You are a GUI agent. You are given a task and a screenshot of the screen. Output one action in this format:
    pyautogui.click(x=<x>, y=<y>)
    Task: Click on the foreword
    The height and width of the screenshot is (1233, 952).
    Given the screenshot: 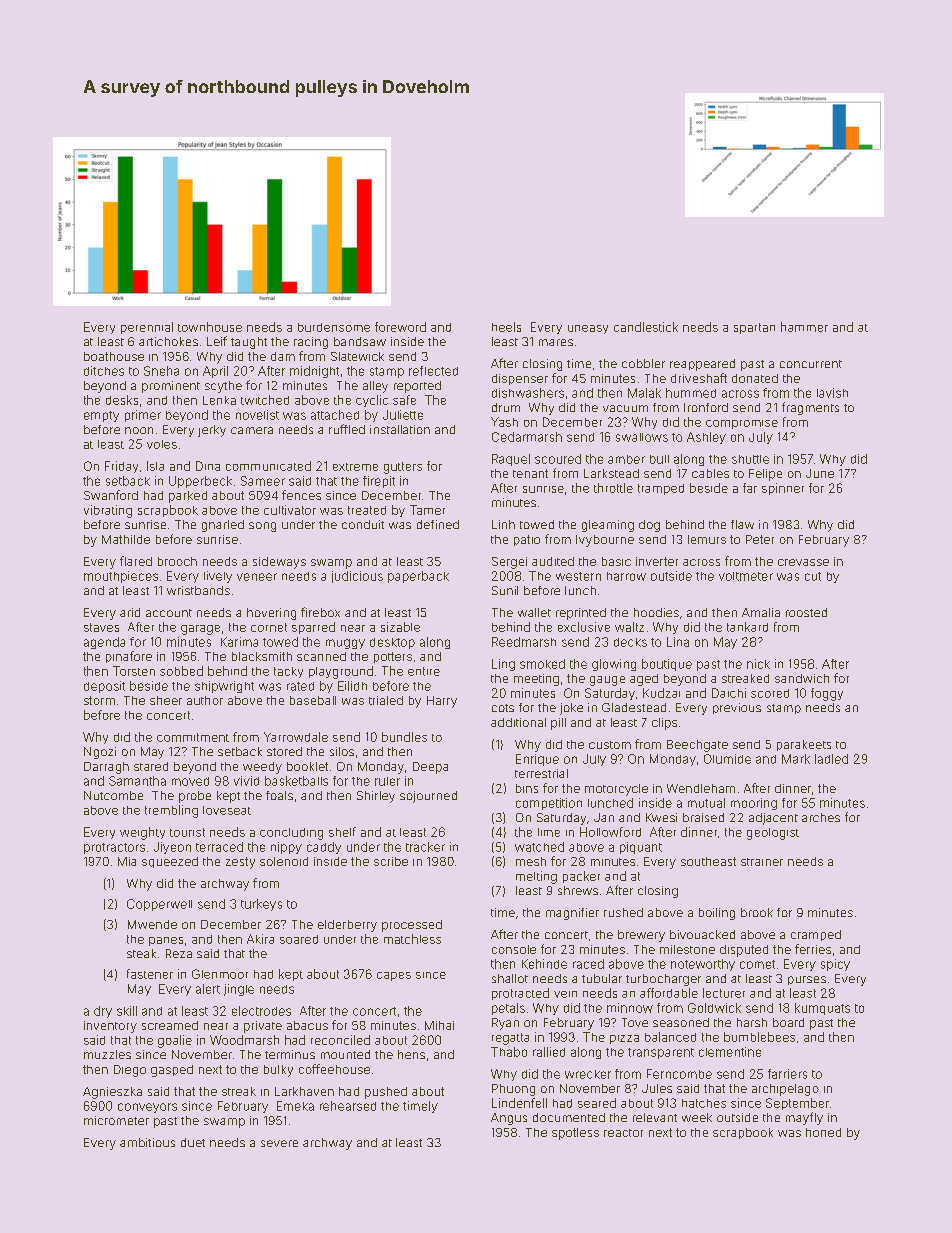 What is the action you would take?
    pyautogui.click(x=400, y=327)
